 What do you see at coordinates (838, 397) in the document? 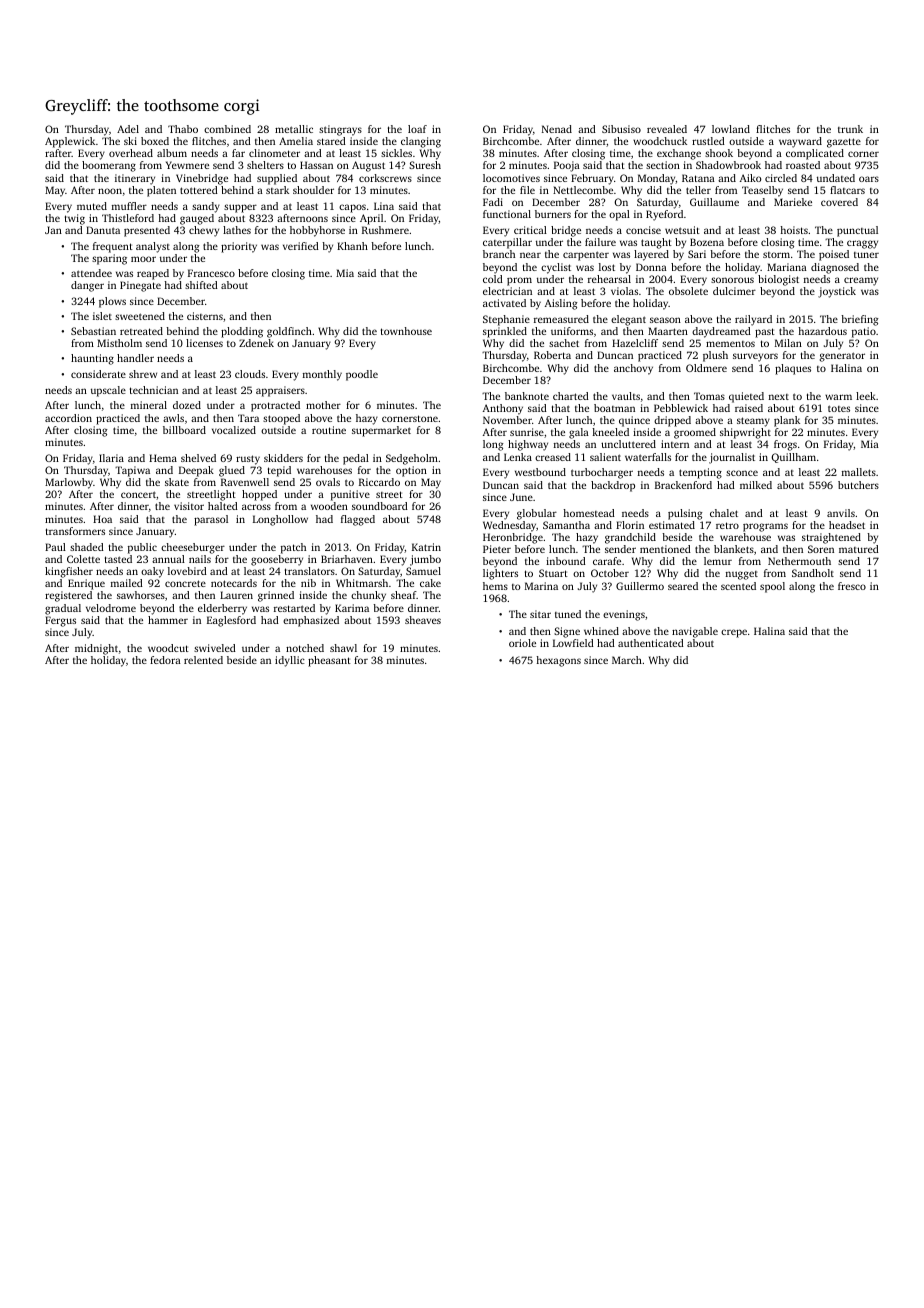
I see `warm` at bounding box center [838, 397].
